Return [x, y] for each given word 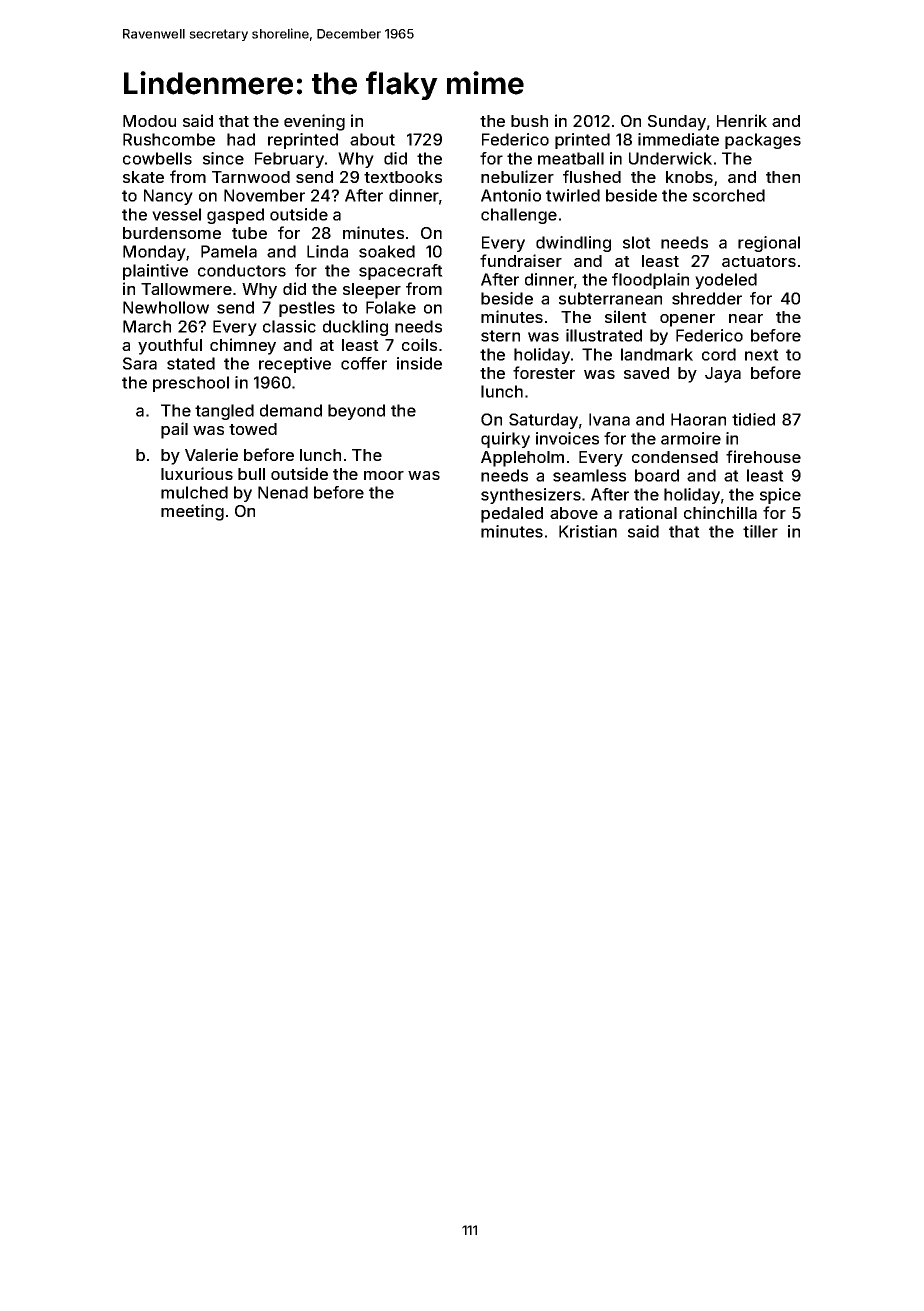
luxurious [197, 473]
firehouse [763, 456]
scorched [729, 195]
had [241, 139]
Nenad [283, 492]
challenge [519, 216]
